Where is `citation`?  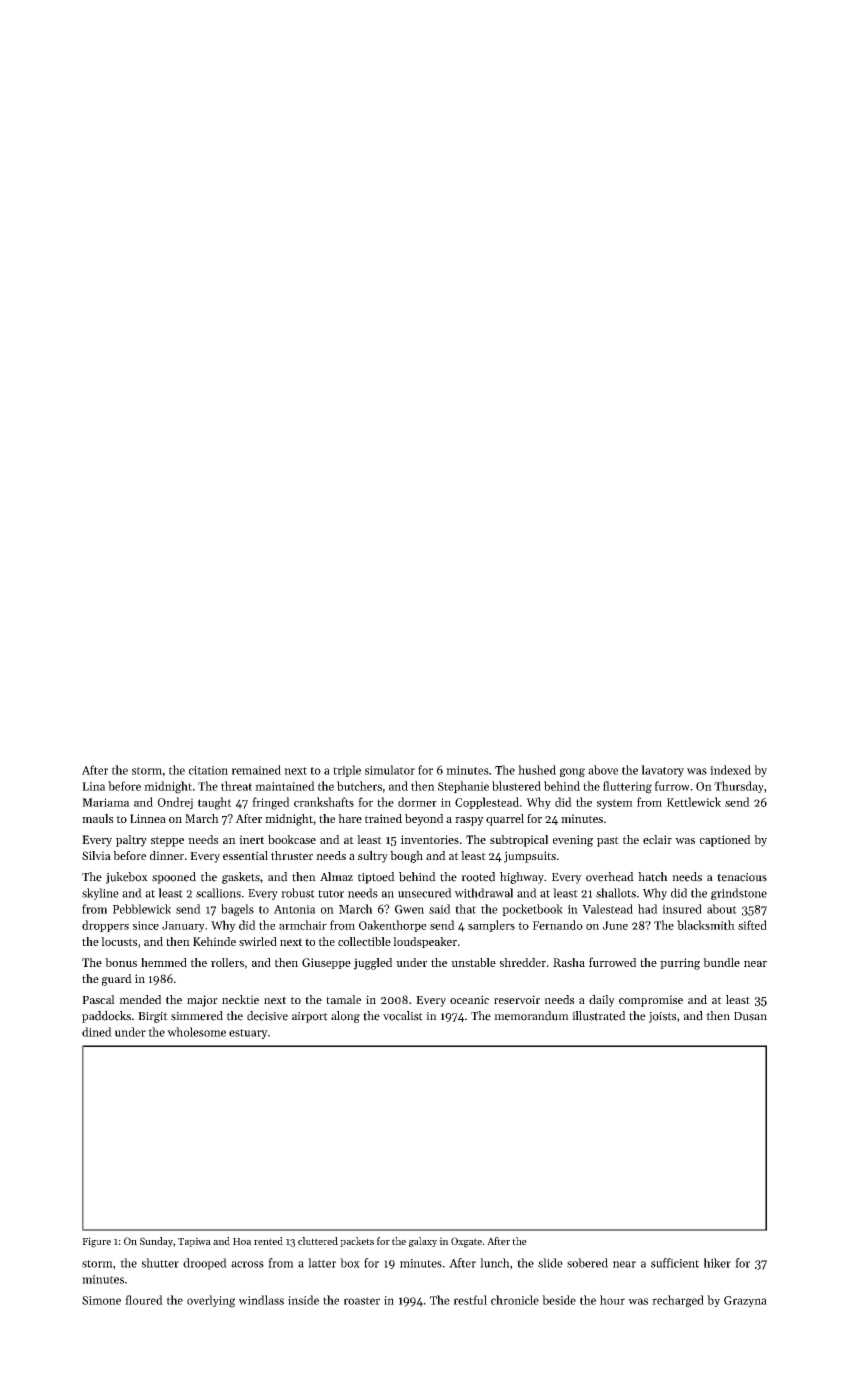
citation is located at coordinates (208, 770).
